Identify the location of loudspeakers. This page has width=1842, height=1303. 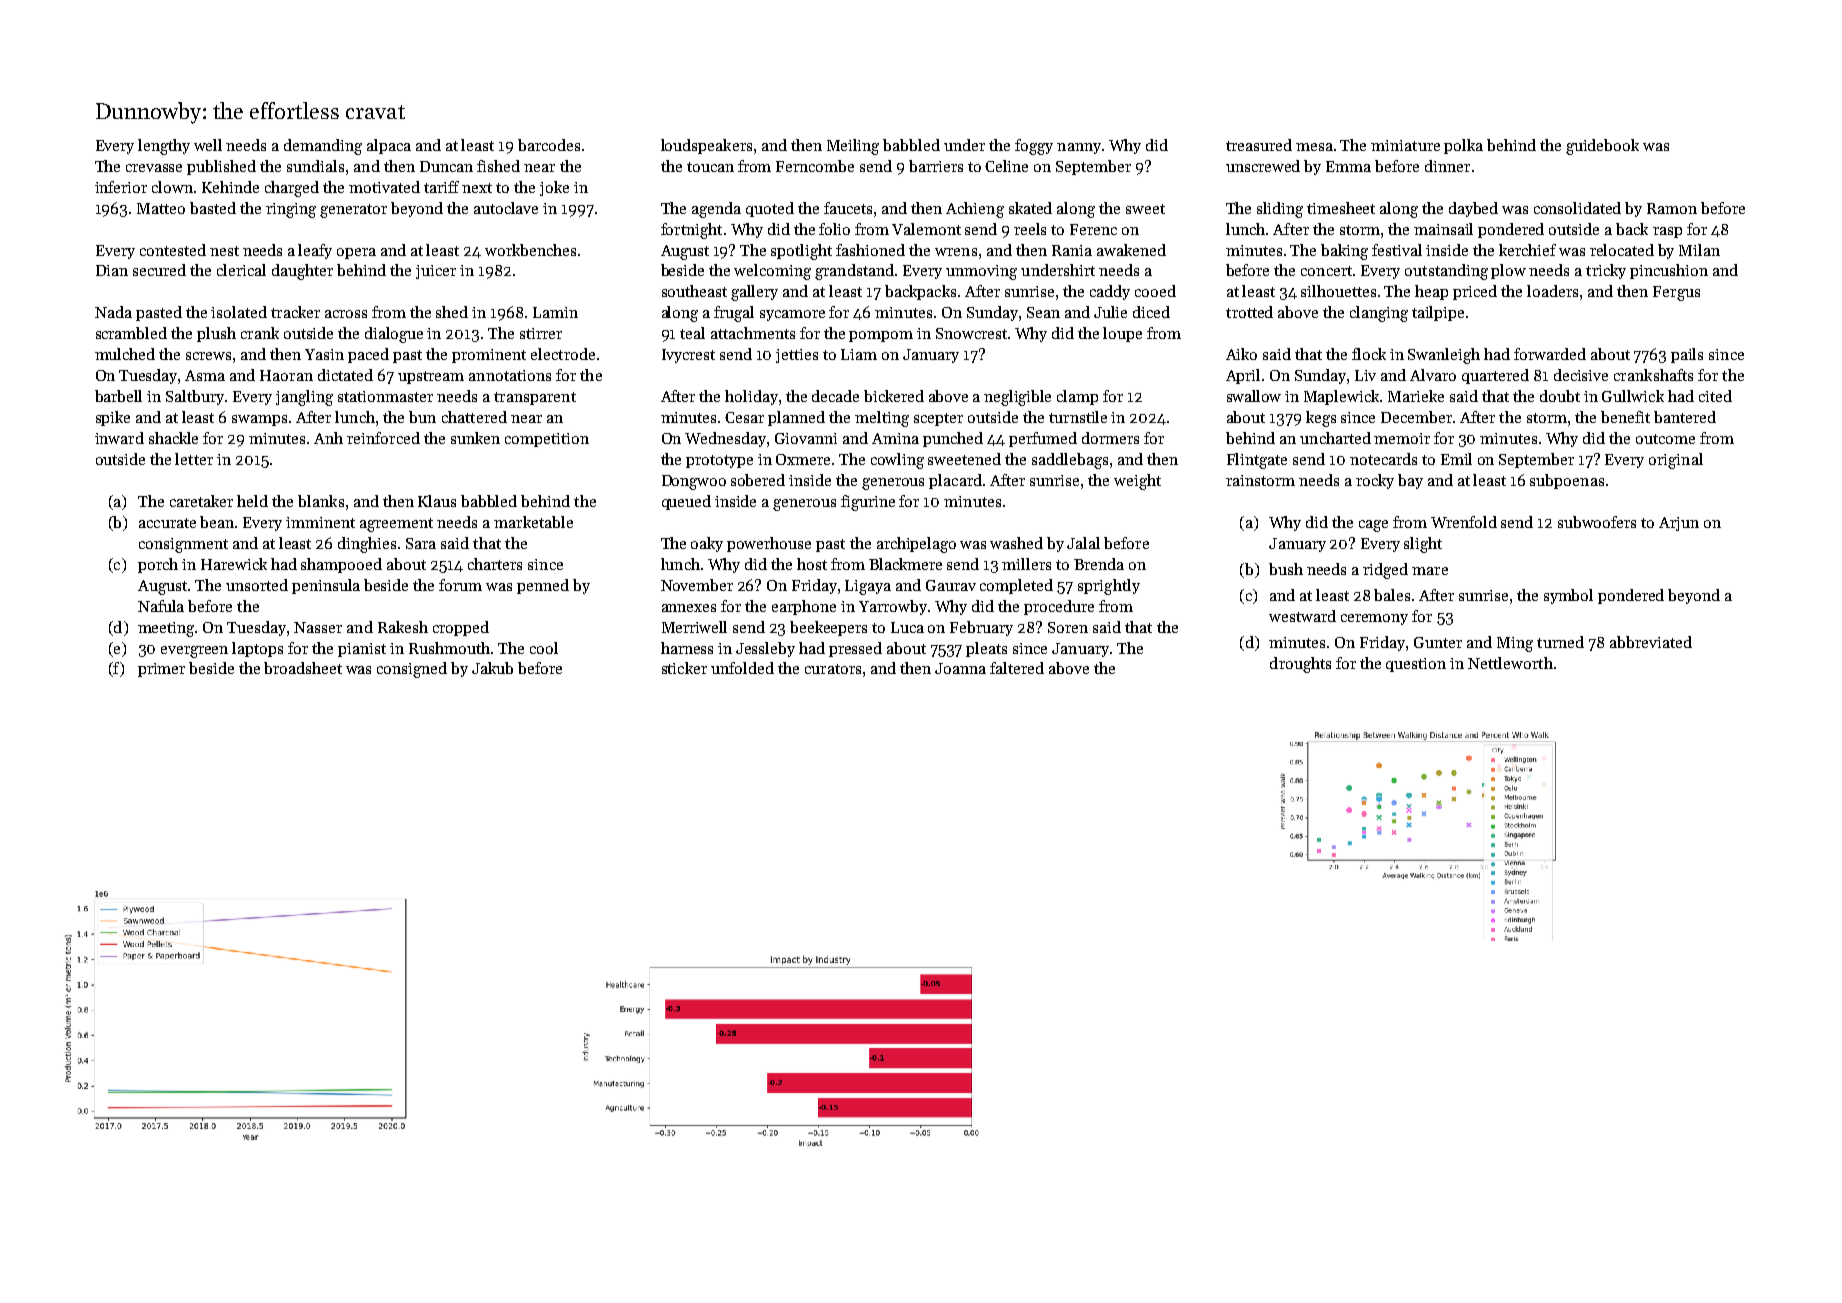
(706, 146).
